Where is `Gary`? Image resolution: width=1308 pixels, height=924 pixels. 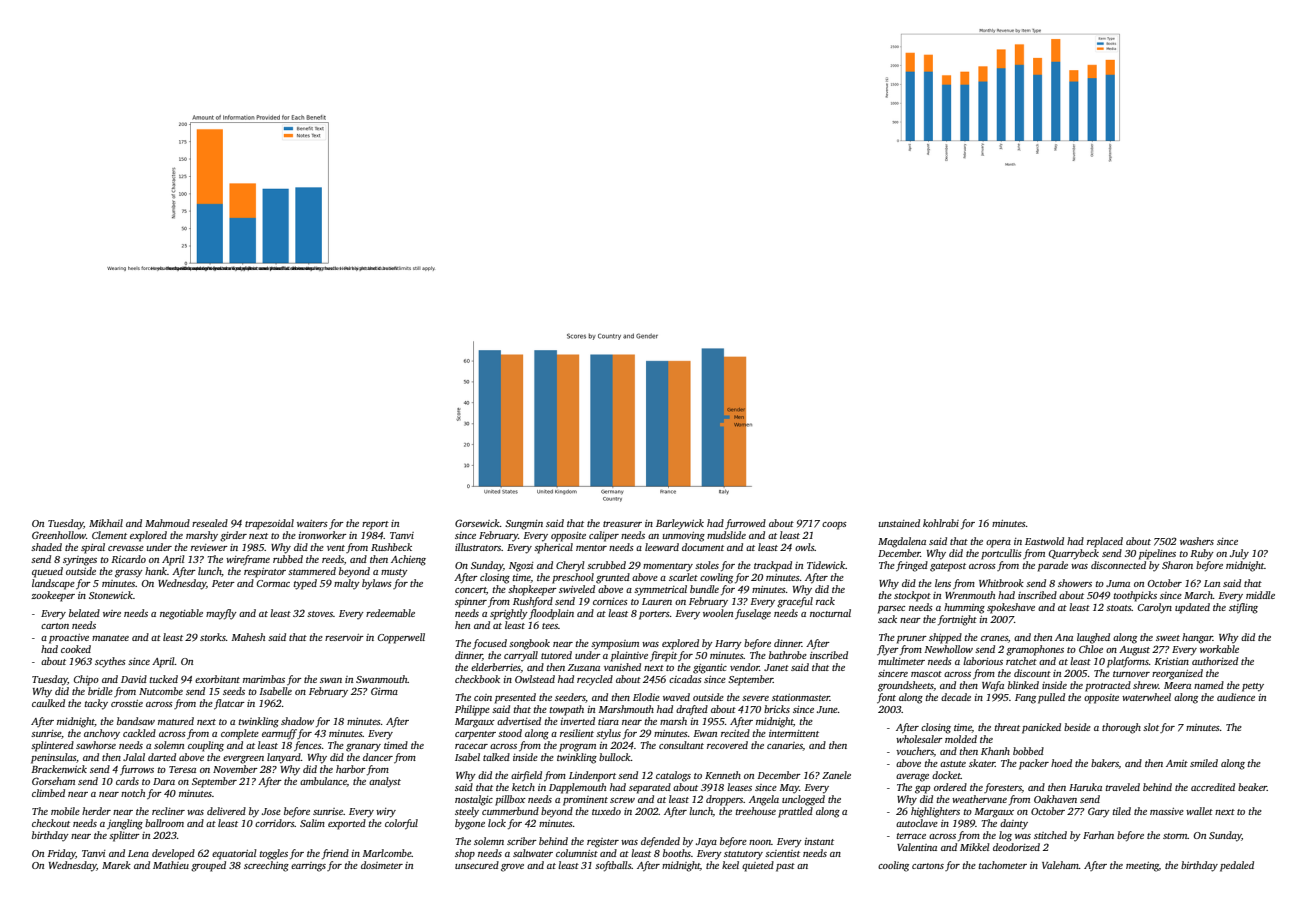
Gary is located at coordinates (1099, 812).
